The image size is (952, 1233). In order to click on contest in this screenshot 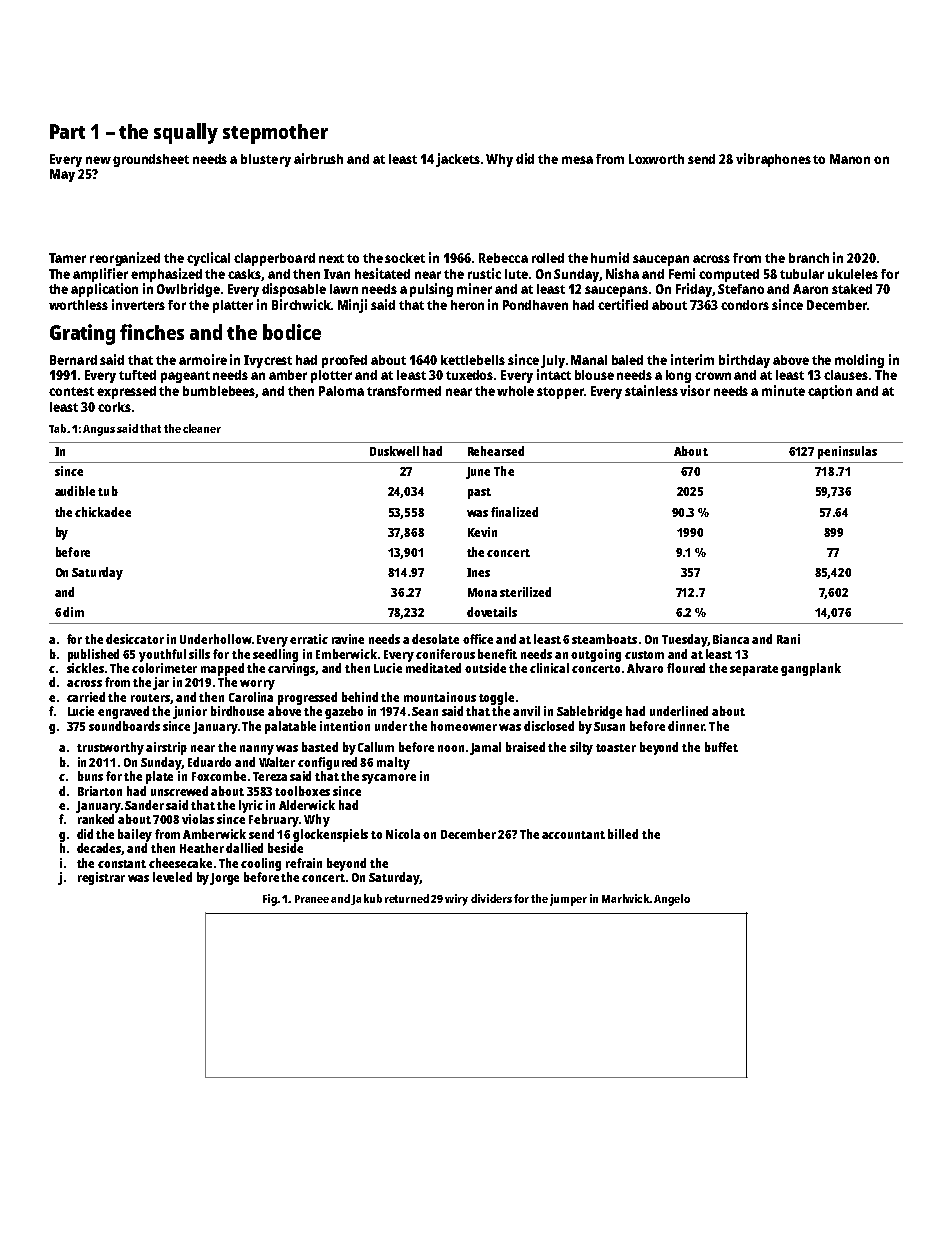, I will do `click(71, 391)`.
